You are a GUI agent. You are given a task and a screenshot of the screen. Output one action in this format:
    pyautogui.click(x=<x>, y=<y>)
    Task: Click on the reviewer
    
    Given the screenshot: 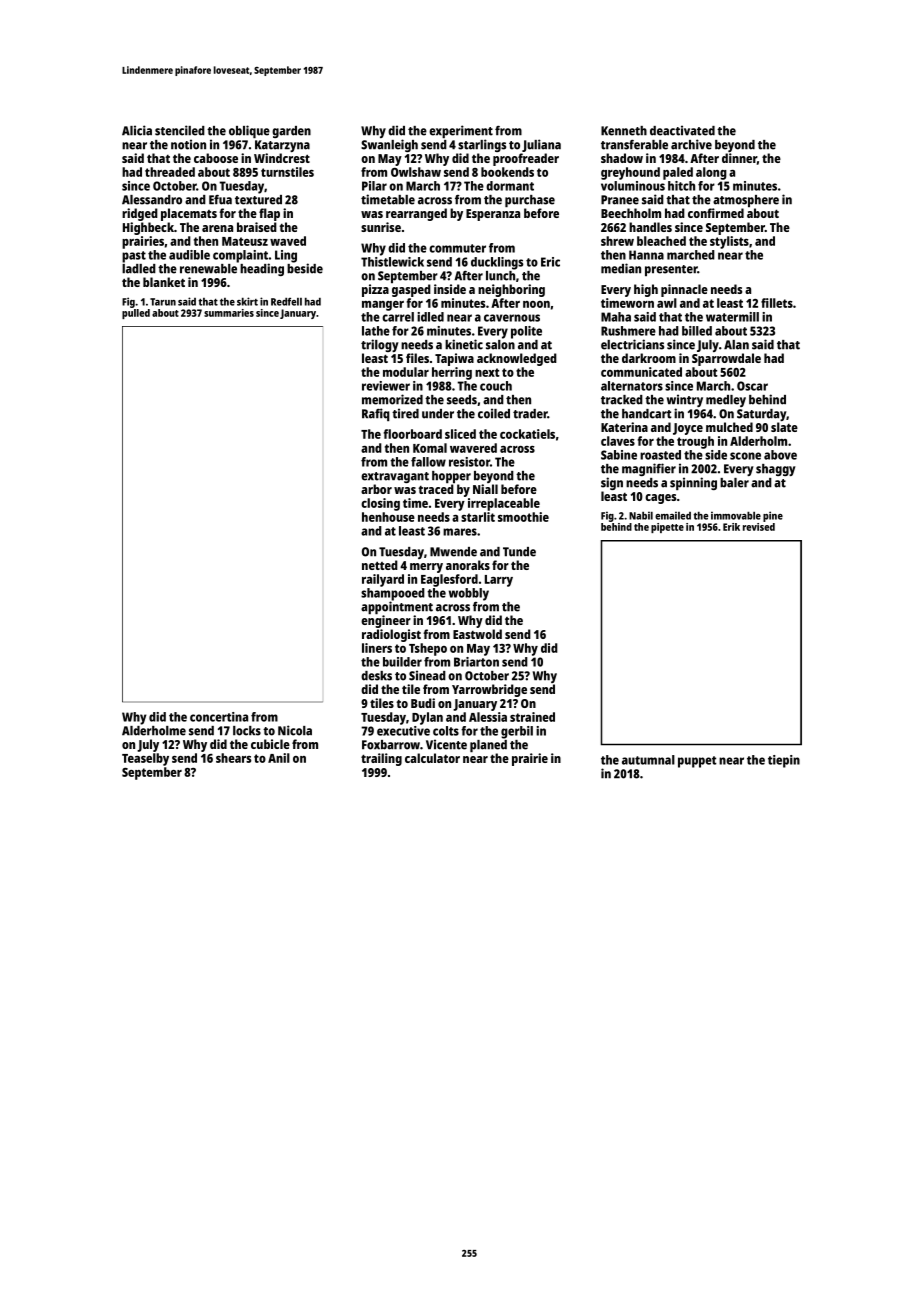 What is the action you would take?
    pyautogui.click(x=386, y=386)
